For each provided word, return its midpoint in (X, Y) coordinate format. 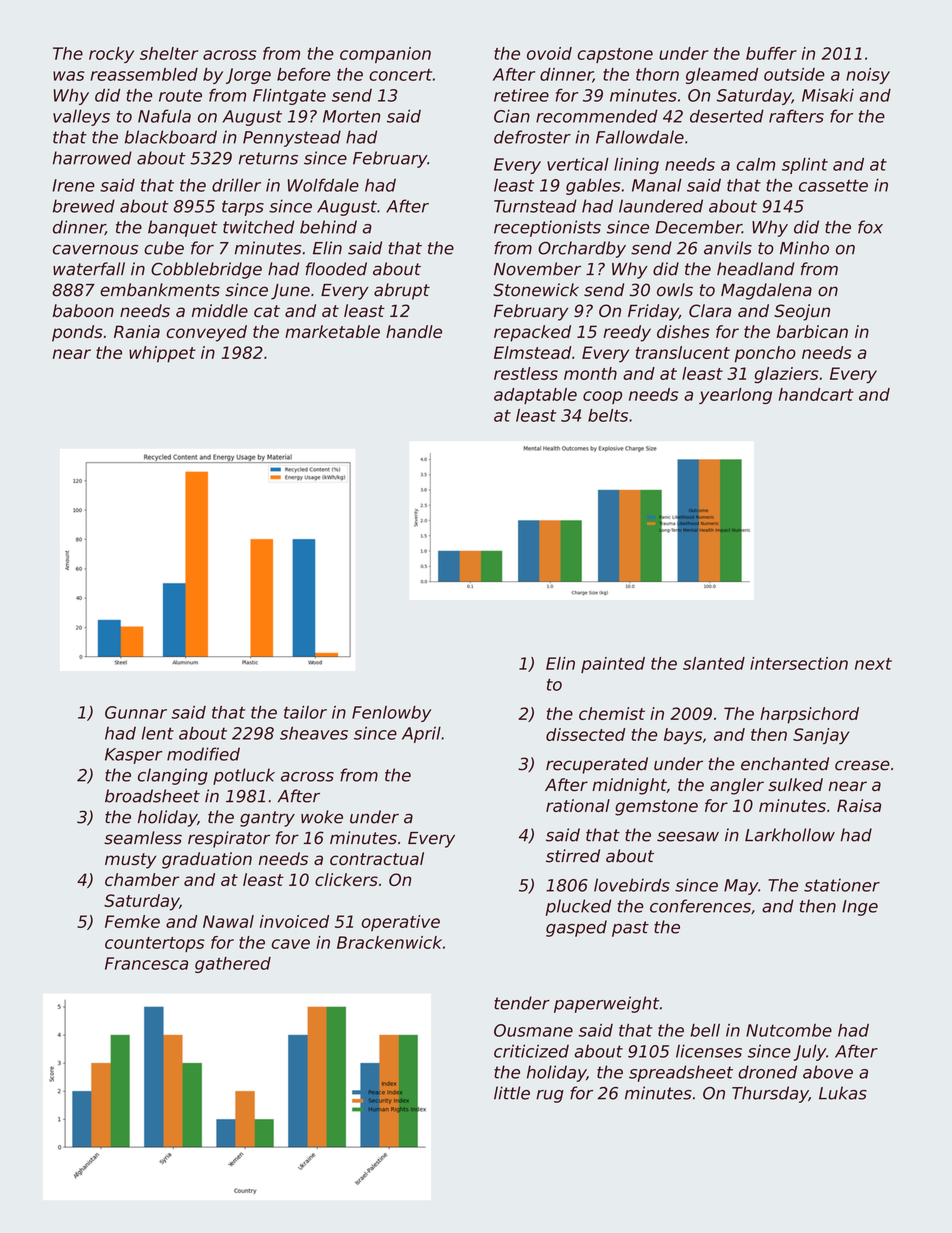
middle (220, 310)
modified (203, 754)
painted (613, 665)
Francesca (146, 963)
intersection (799, 663)
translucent (683, 352)
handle (414, 331)
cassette (833, 185)
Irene (73, 185)
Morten (351, 116)
